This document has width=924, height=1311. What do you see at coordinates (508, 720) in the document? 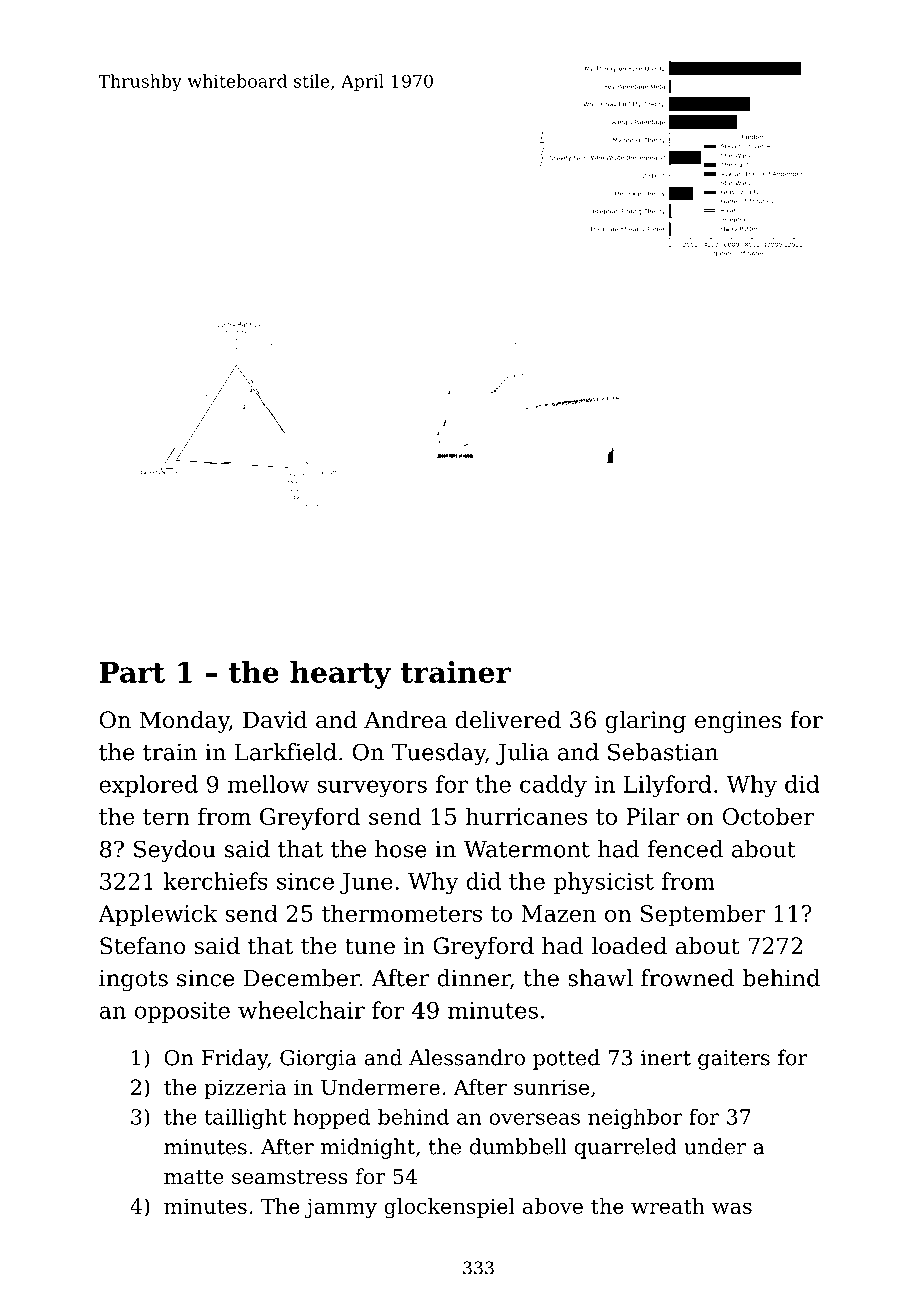
I see `delivered` at bounding box center [508, 720].
